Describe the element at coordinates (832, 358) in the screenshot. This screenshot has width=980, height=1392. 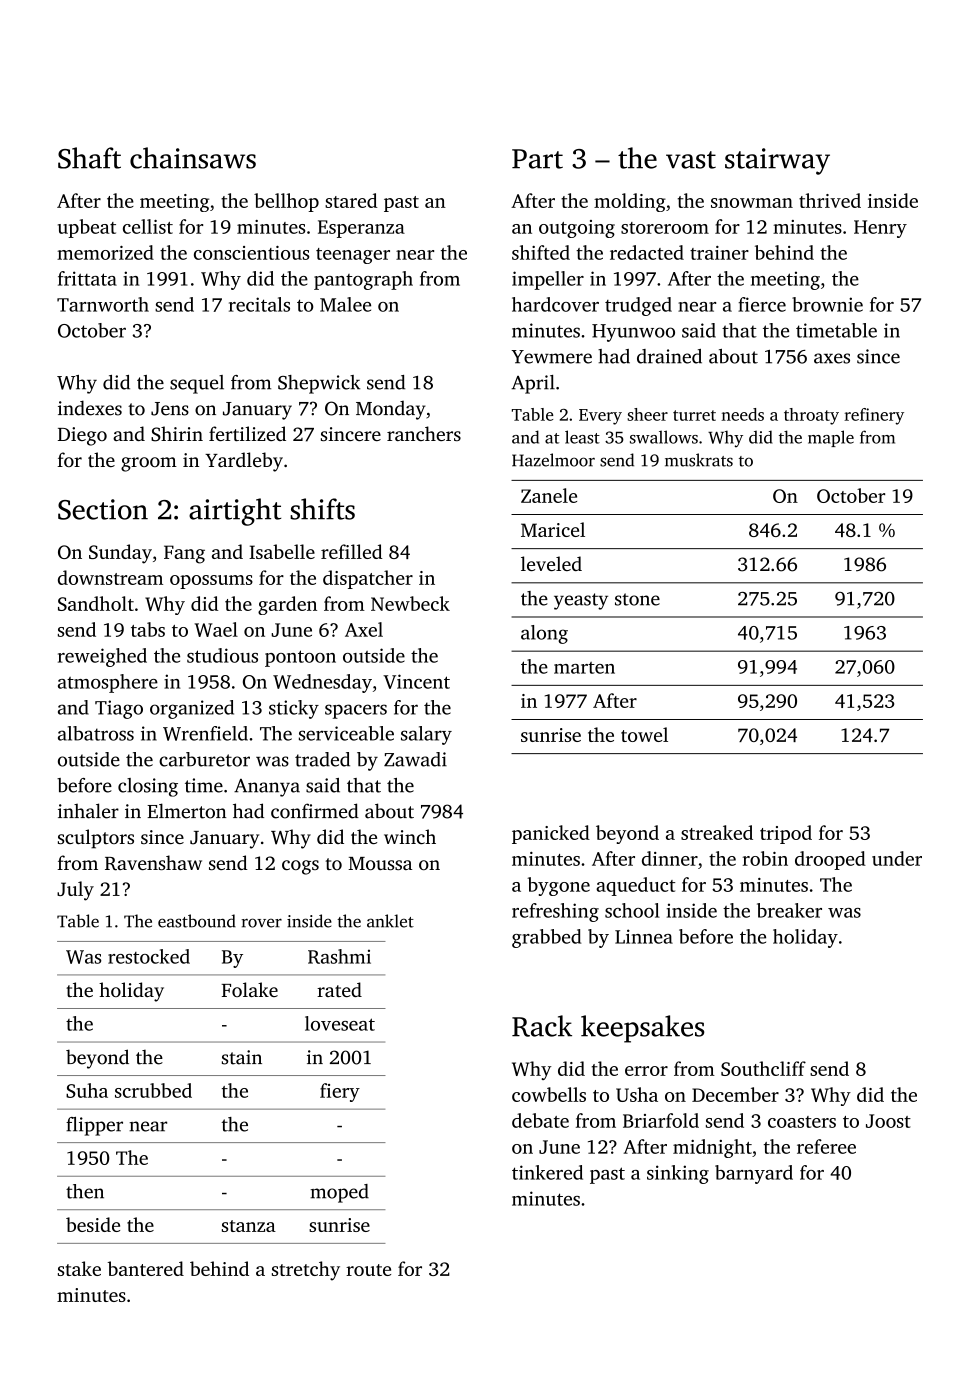
I see `axes` at that location.
